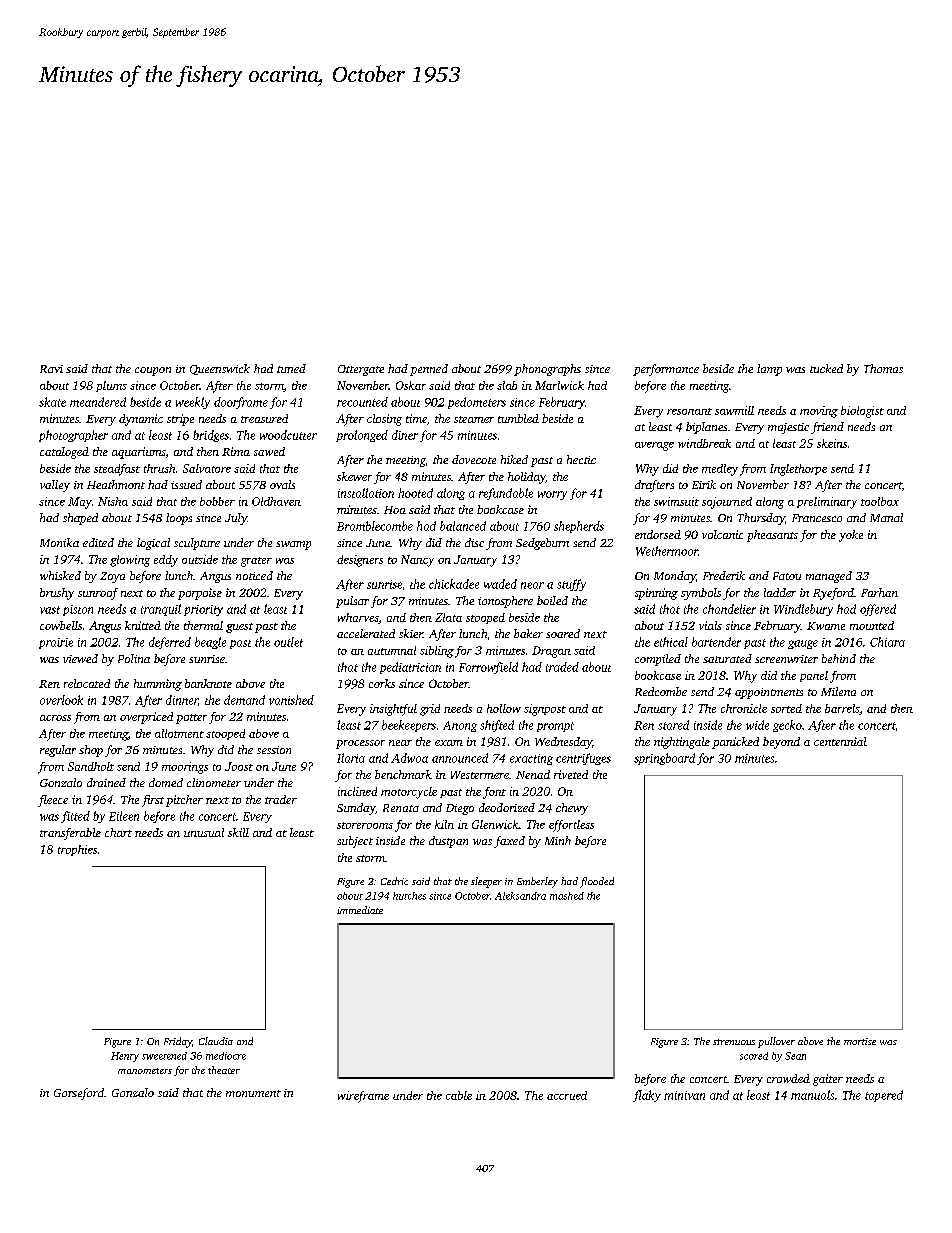  I want to click on biologist, so click(862, 412).
